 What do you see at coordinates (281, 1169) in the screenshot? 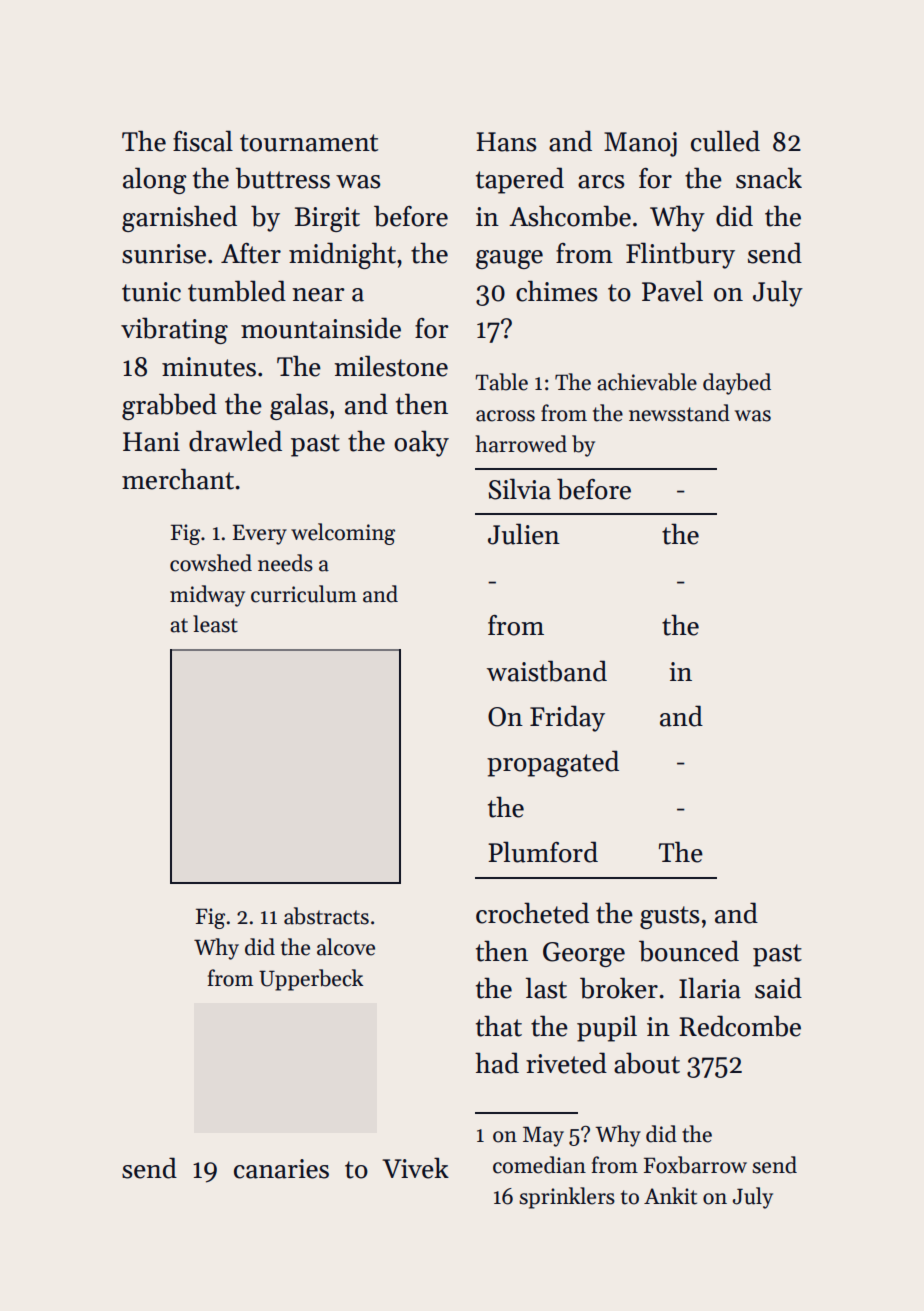
I see `canaries` at bounding box center [281, 1169].
